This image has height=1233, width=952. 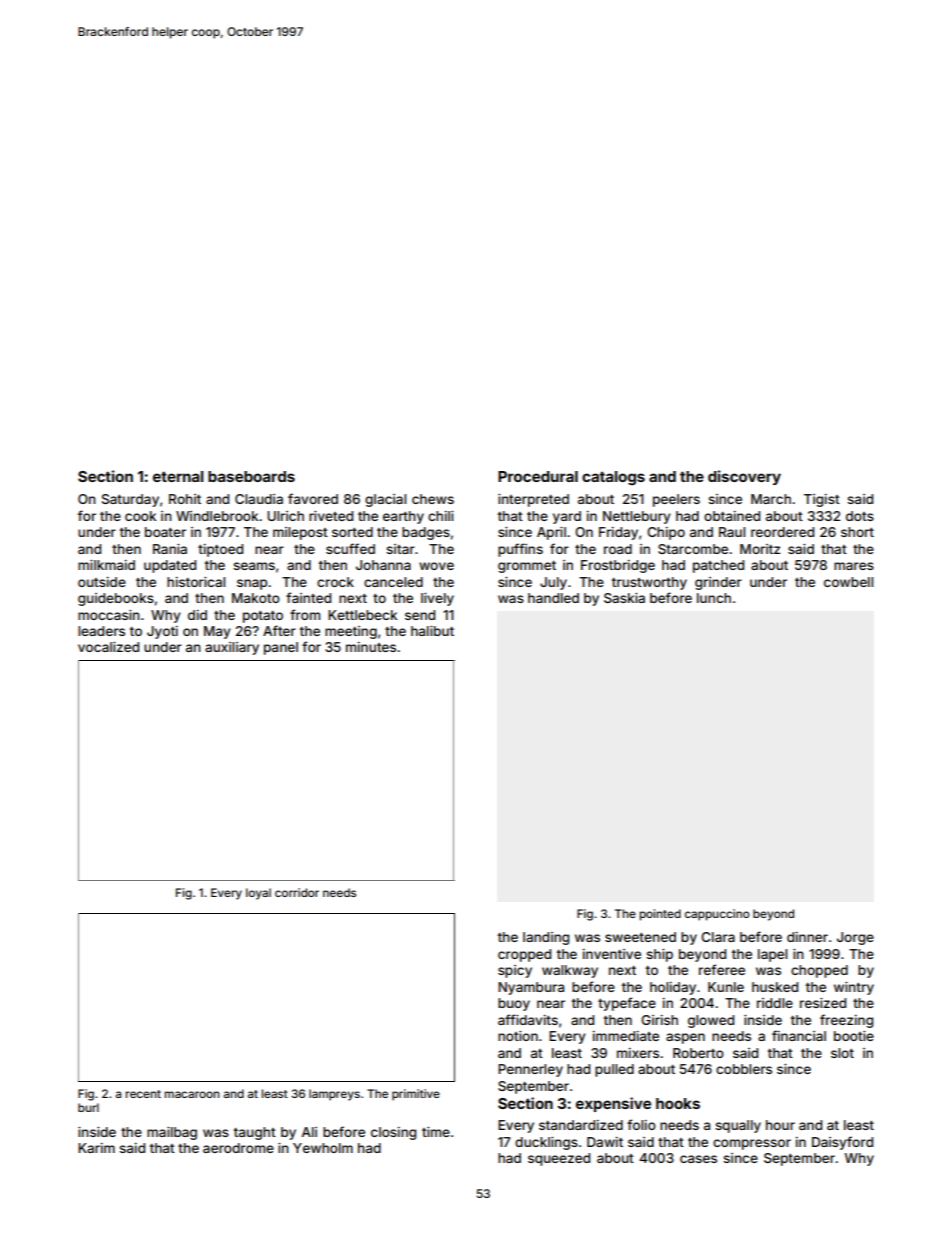 I want to click on Jorge, so click(x=855, y=938).
